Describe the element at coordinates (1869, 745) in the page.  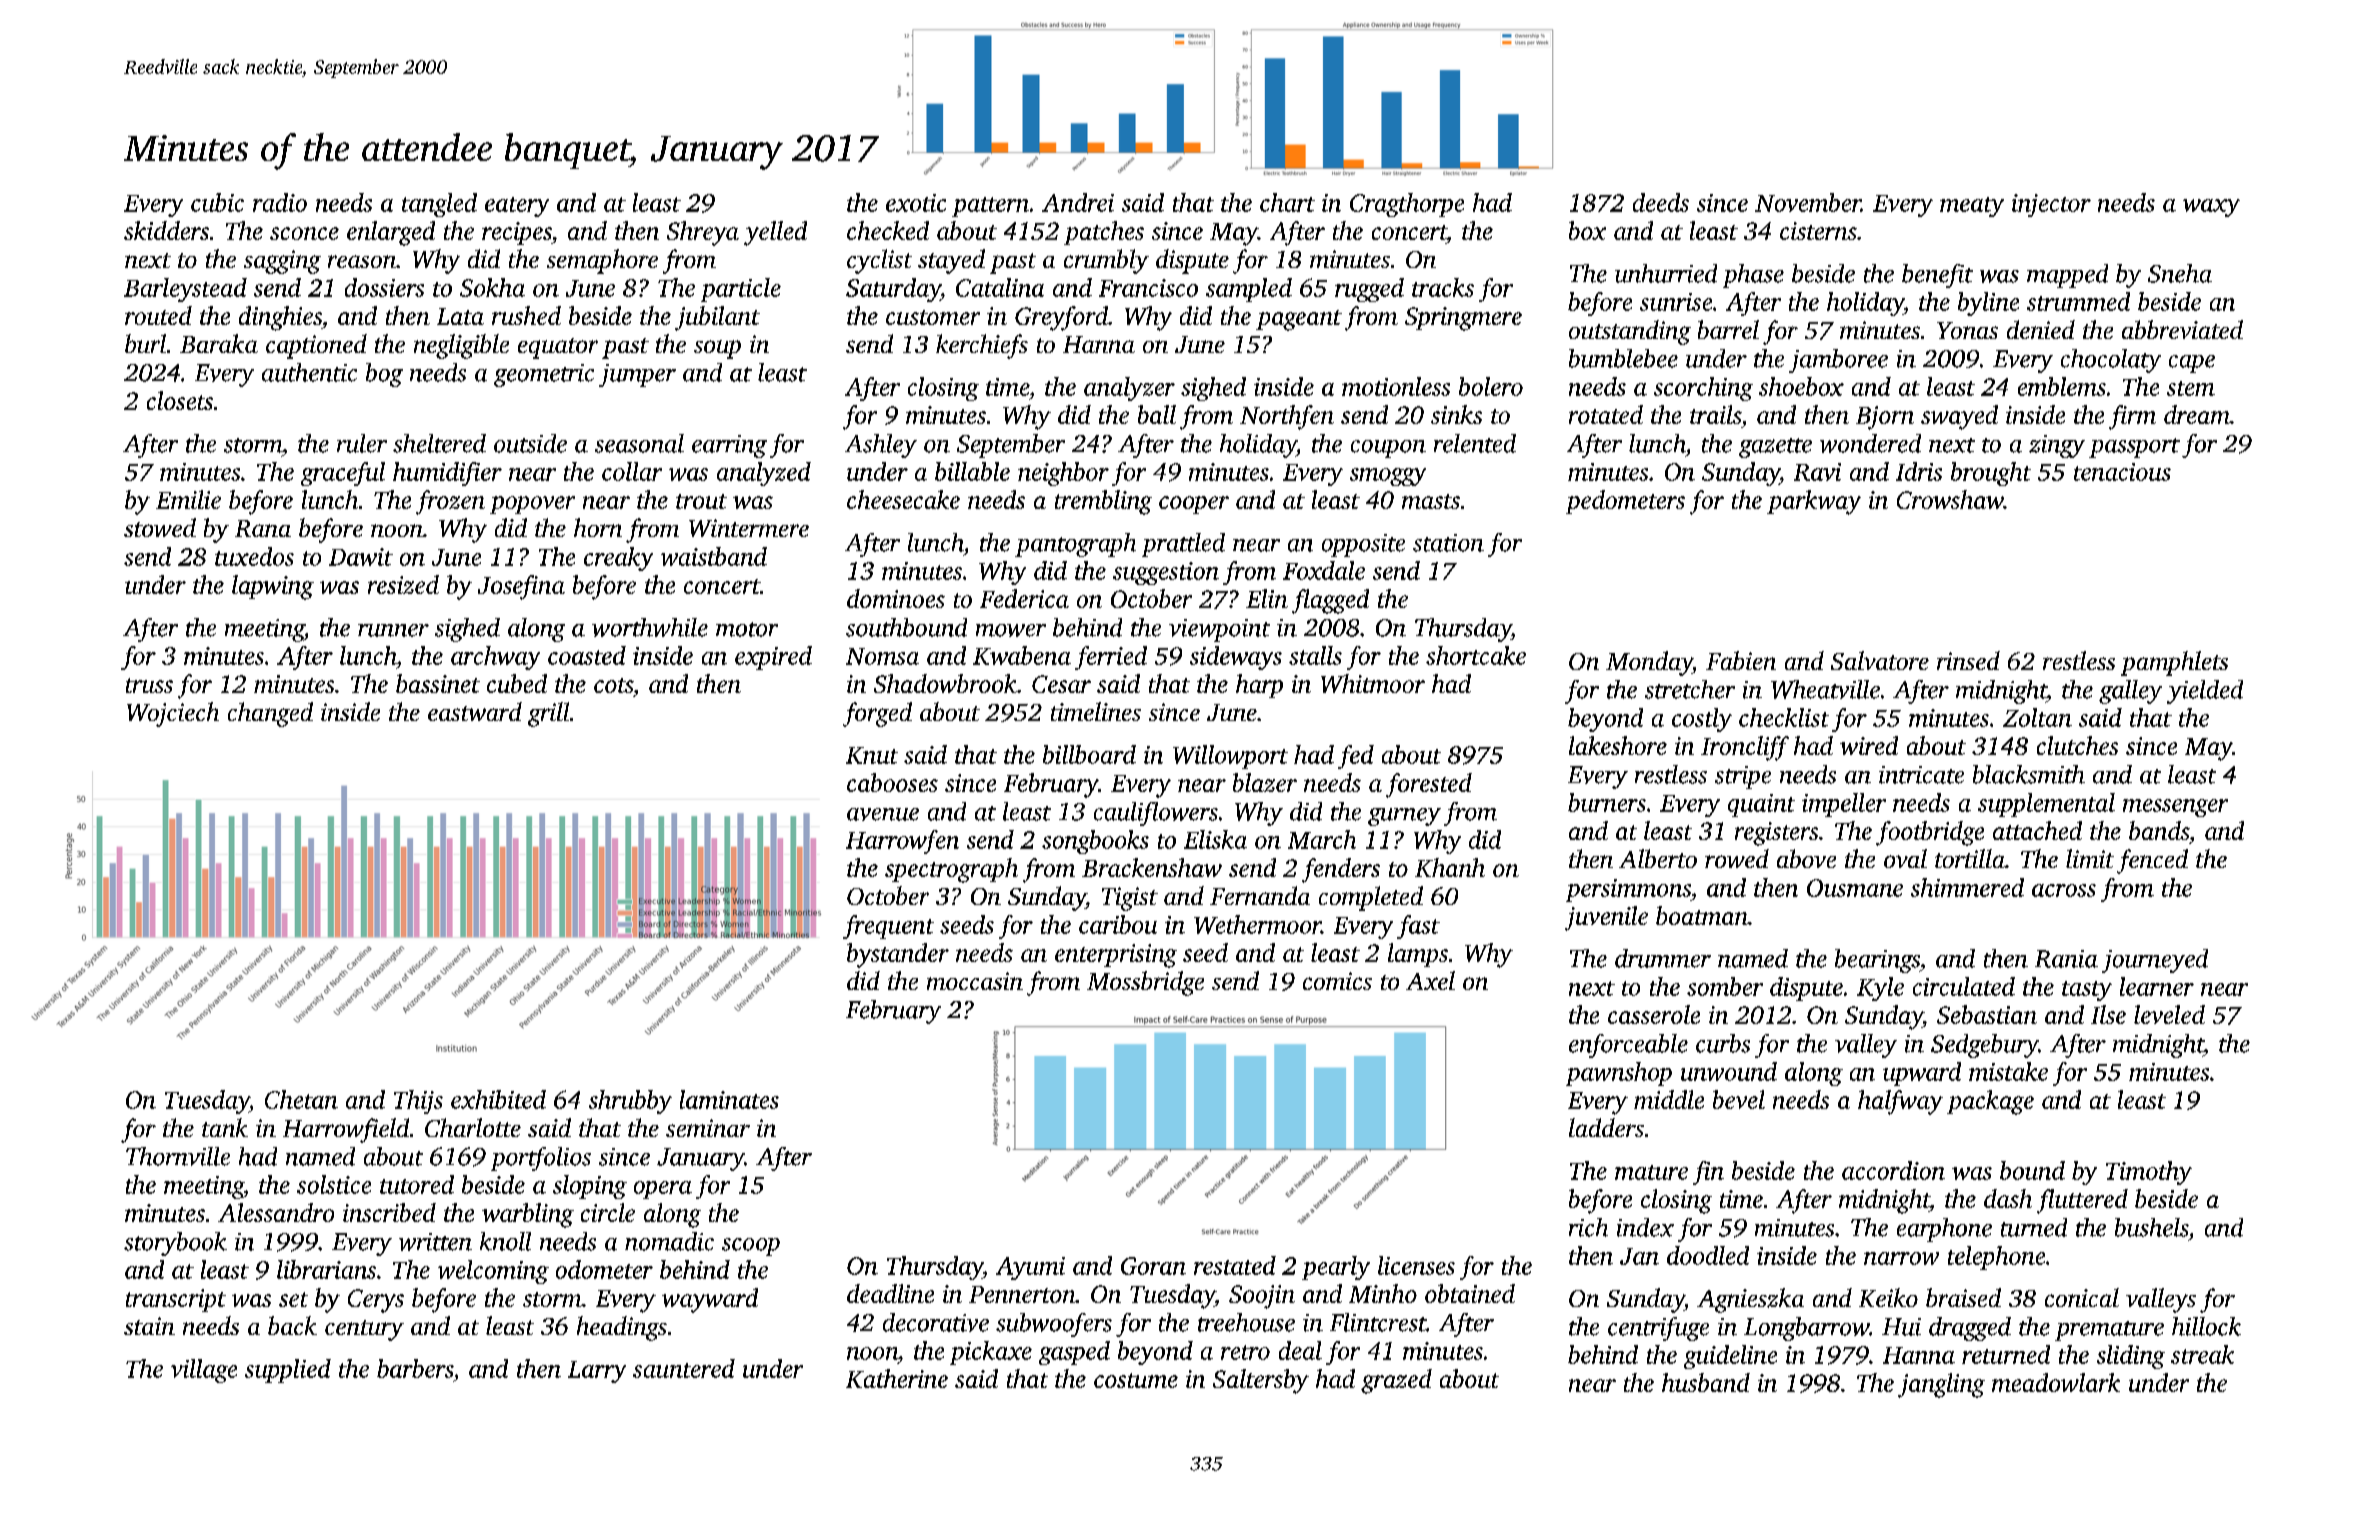
I see `wired` at that location.
